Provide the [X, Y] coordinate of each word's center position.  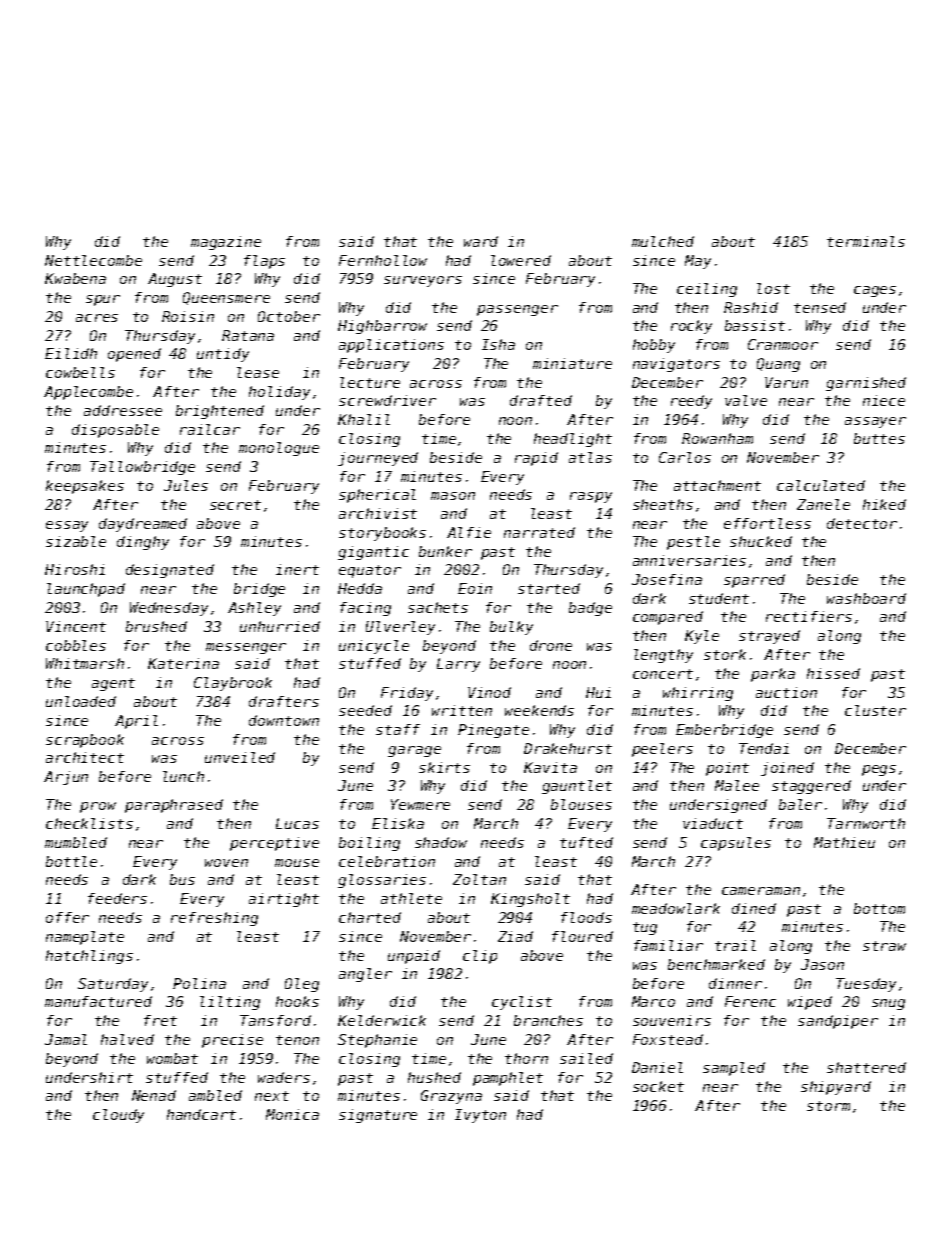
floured [582, 936]
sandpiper [838, 1022]
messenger [246, 648]
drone [551, 645]
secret [235, 505]
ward [481, 241]
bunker [445, 551]
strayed [769, 637]
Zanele [823, 504]
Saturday [113, 985]
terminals [866, 241]
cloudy [118, 1116]
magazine [226, 243]
